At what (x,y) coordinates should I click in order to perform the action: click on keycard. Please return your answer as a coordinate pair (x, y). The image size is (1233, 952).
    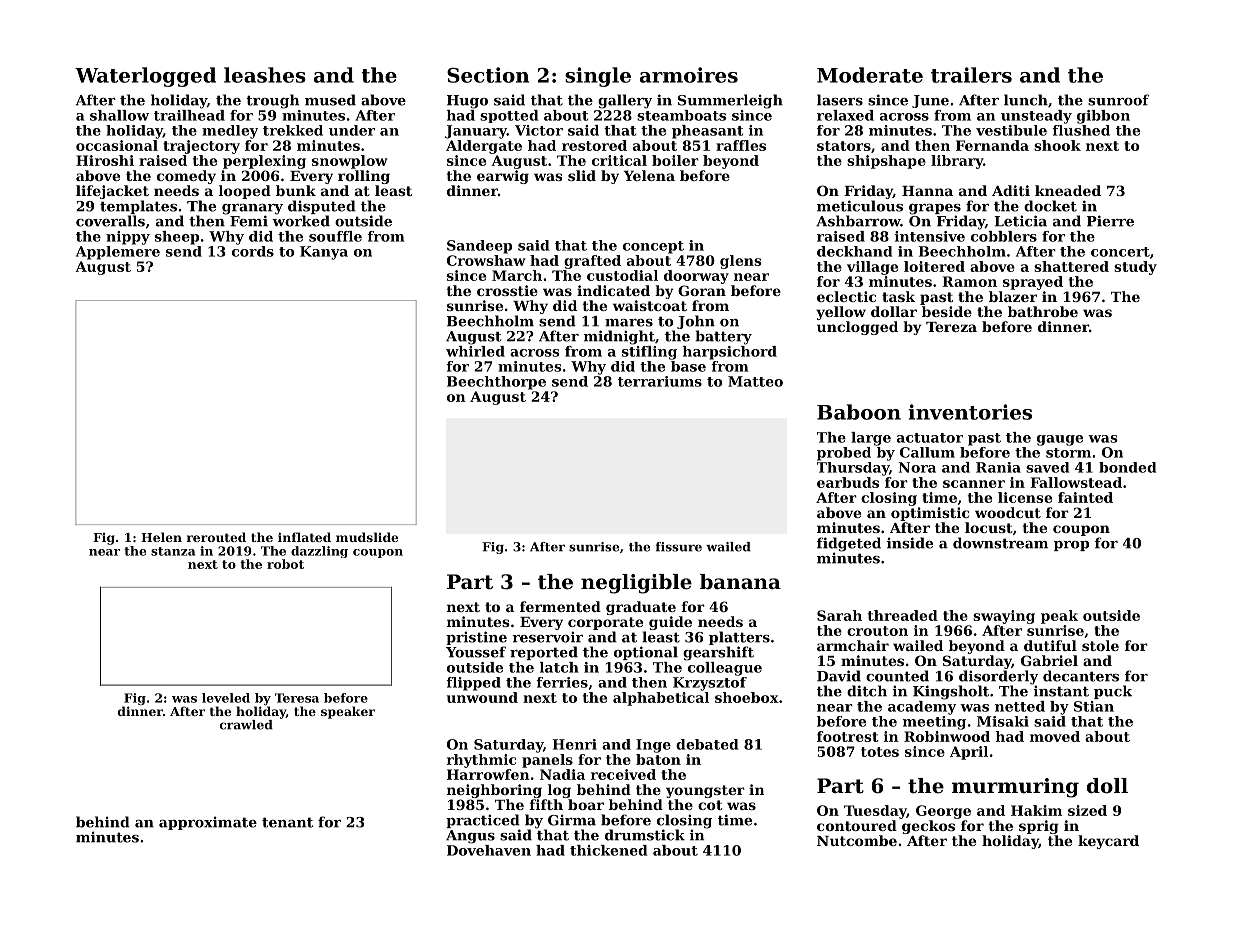
    Looking at the image, I should click on (1108, 842).
